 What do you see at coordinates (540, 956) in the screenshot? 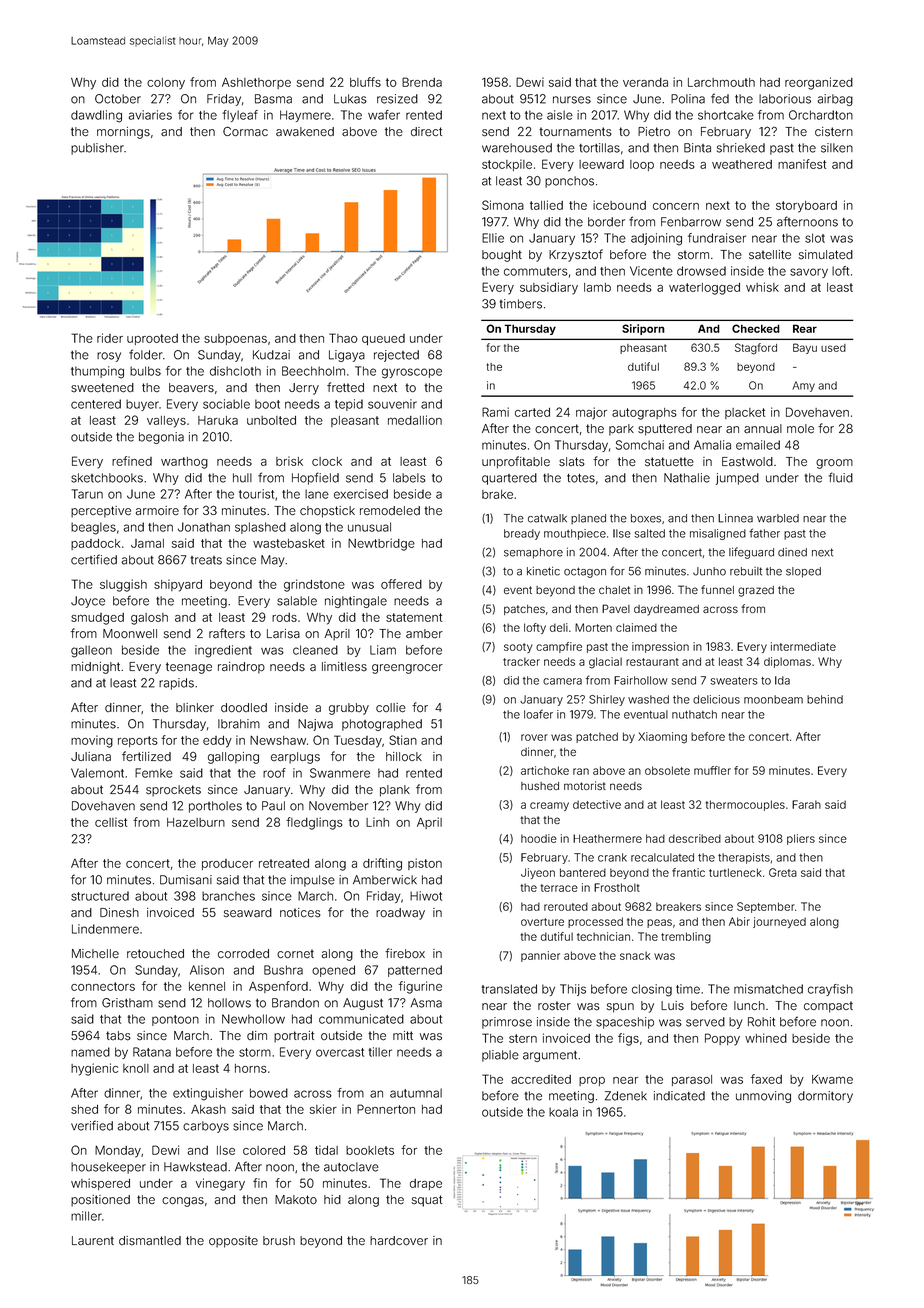
I see `pannier` at bounding box center [540, 956].
